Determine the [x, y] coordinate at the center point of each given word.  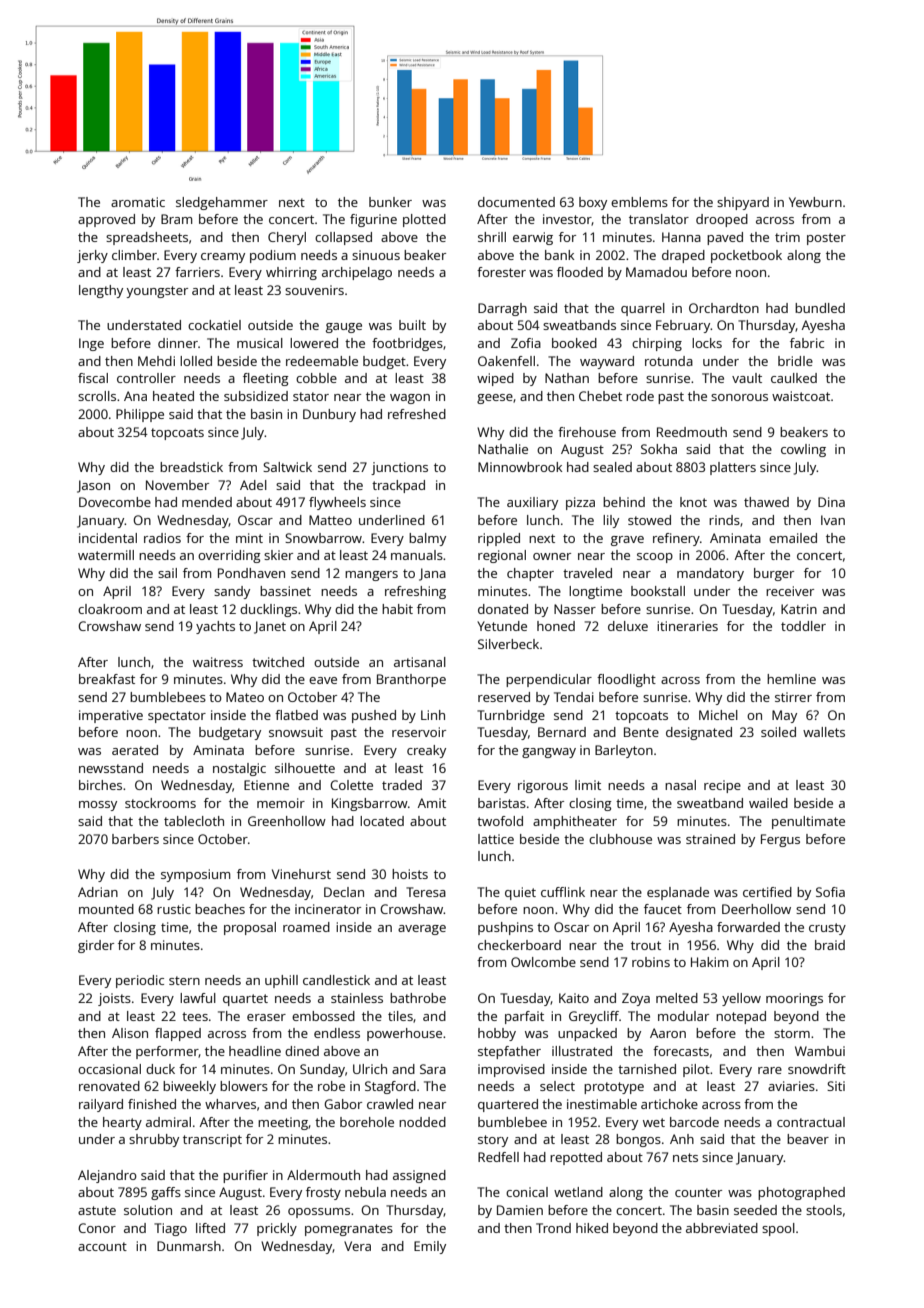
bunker [390, 202]
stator [311, 396]
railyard [101, 1105]
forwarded [748, 927]
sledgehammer [222, 203]
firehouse [587, 432]
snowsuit [296, 732]
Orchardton [724, 308]
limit [588, 785]
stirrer [793, 697]
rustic [174, 909]
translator [659, 219]
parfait [524, 1017]
